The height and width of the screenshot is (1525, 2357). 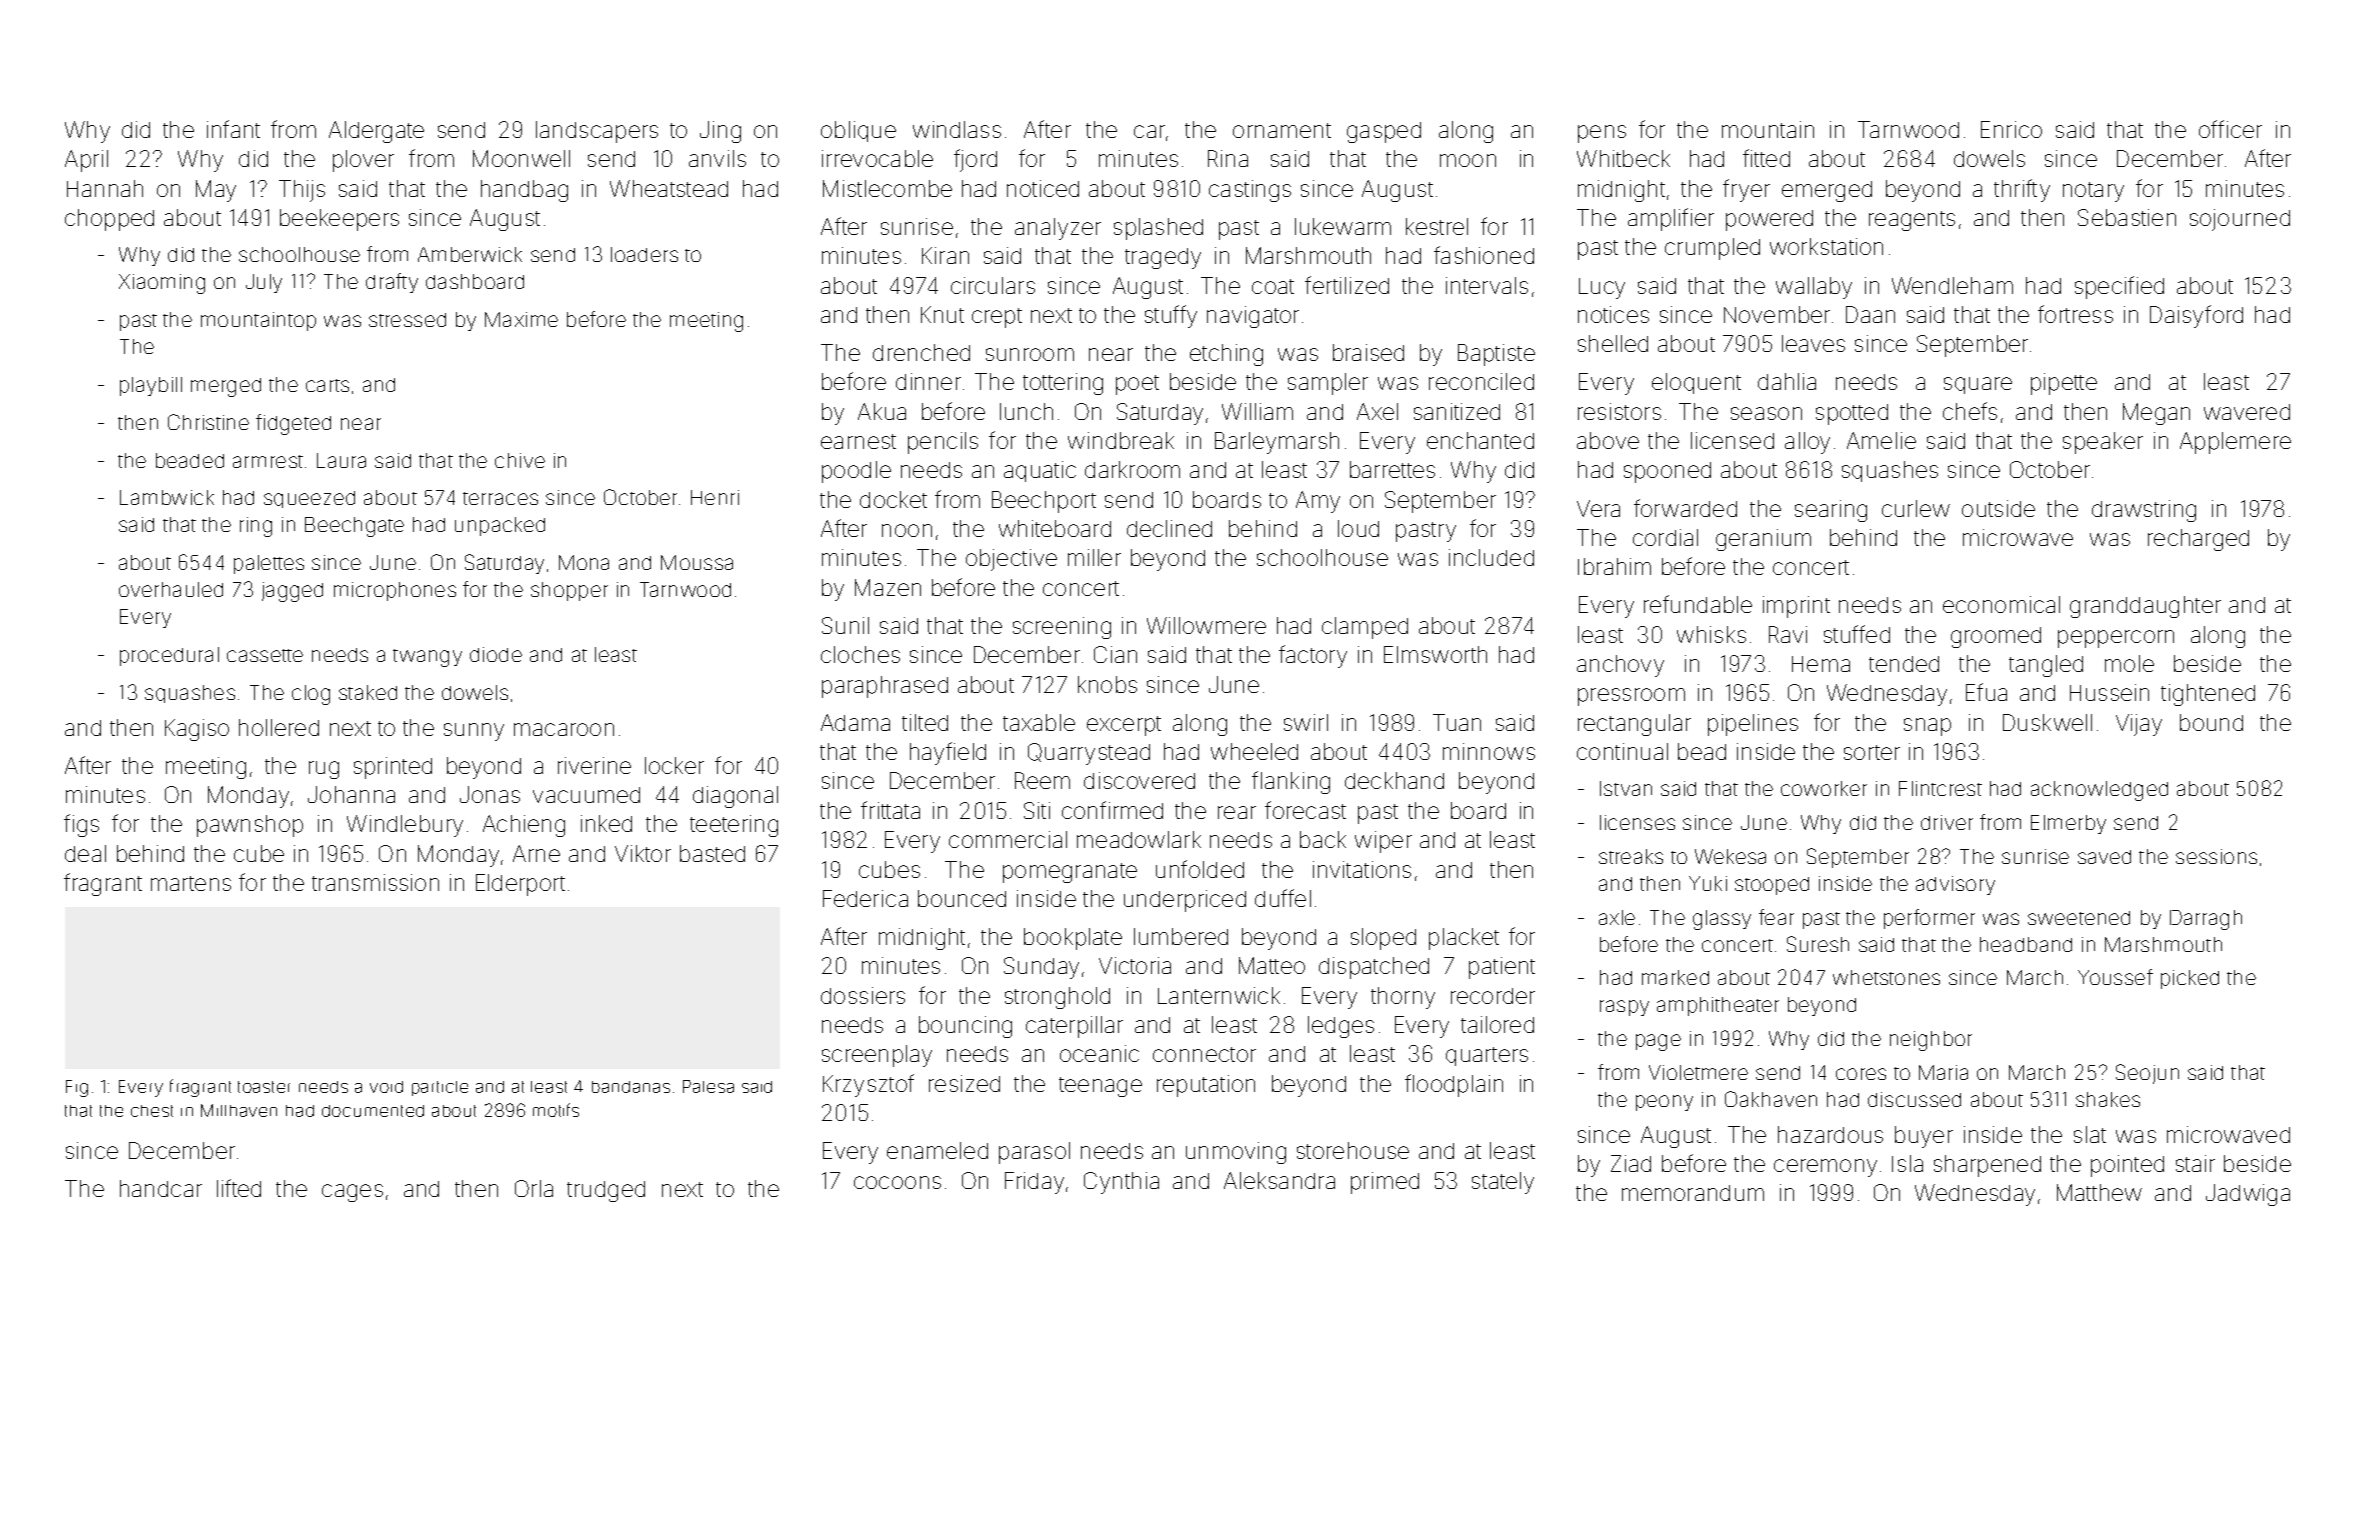 What do you see at coordinates (1236, 1153) in the screenshot?
I see `unmoving` at bounding box center [1236, 1153].
